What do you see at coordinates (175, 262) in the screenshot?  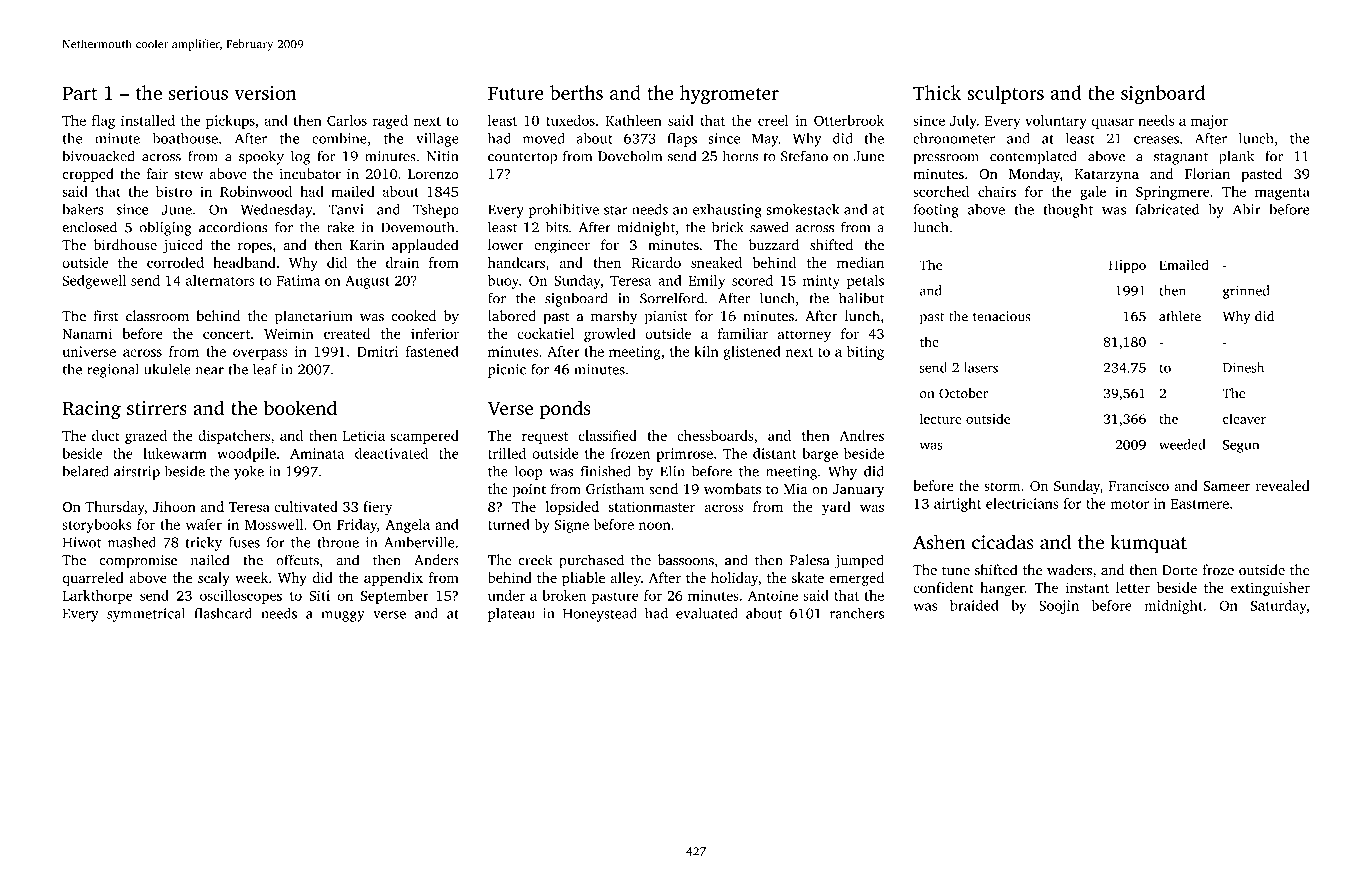 I see `corroded` at bounding box center [175, 262].
